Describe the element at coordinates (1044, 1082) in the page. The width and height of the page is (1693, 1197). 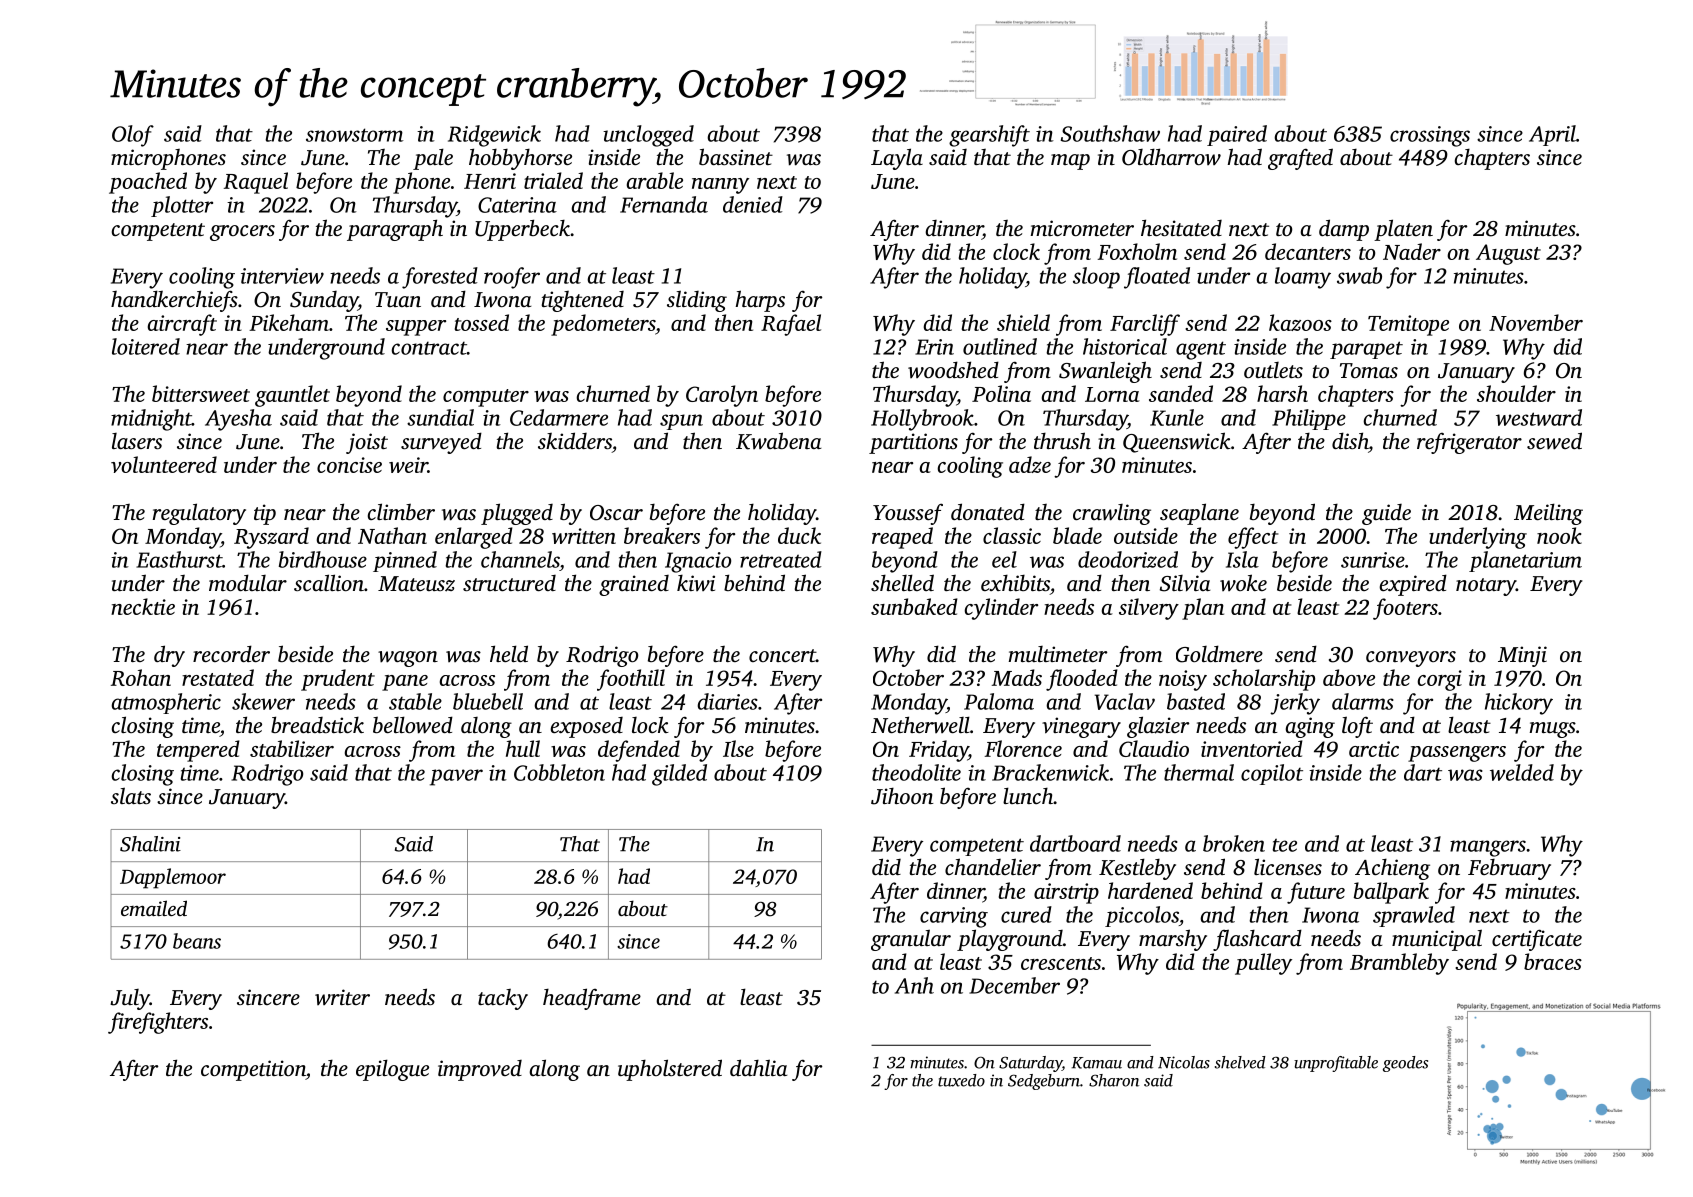
I see `Sedgeburn` at that location.
